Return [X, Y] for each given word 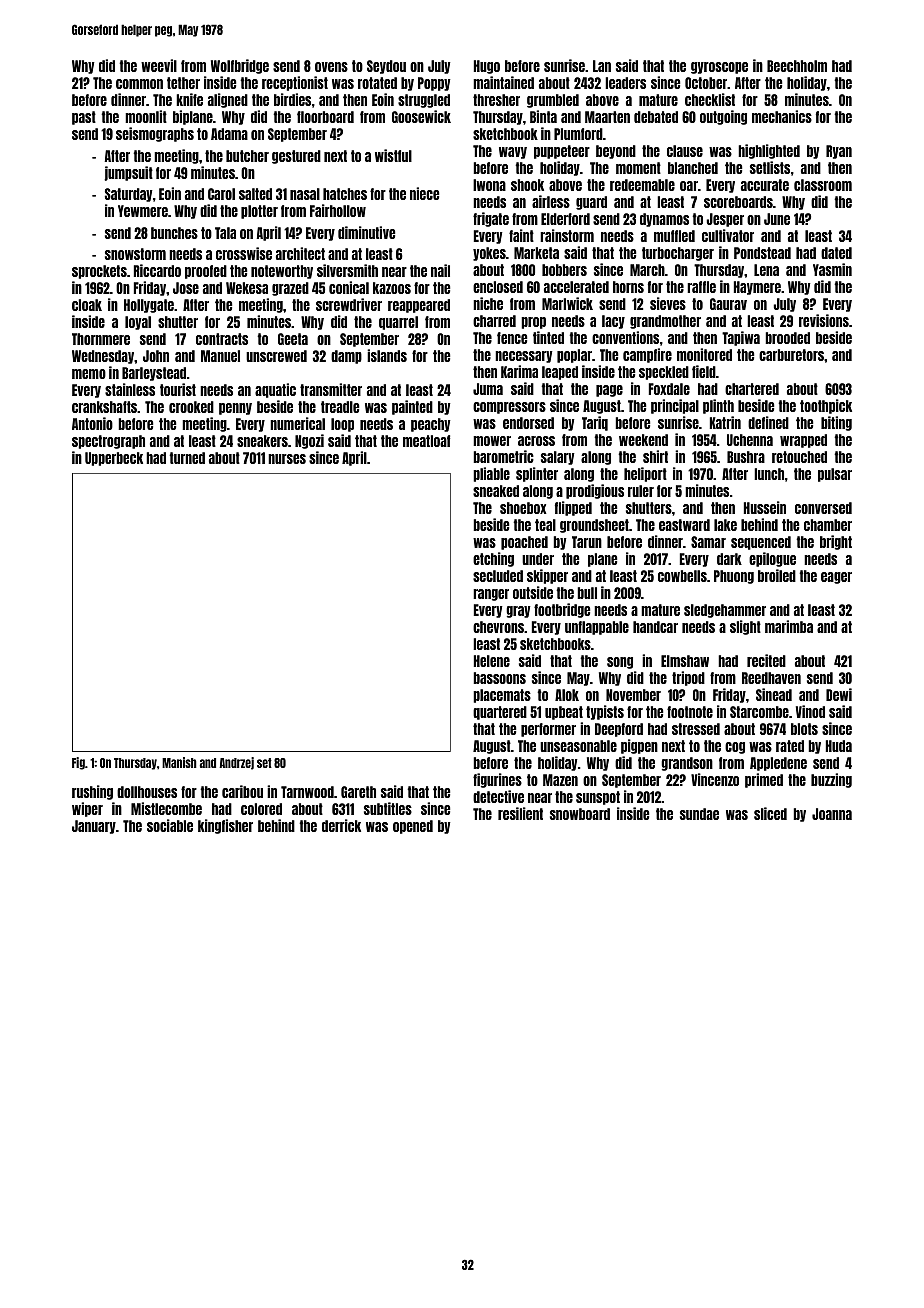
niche [488, 303]
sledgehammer [725, 611]
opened [413, 827]
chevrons [498, 627]
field [704, 371]
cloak [87, 305]
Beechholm [797, 66]
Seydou [386, 67]
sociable [170, 825]
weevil [159, 65]
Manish [179, 762]
